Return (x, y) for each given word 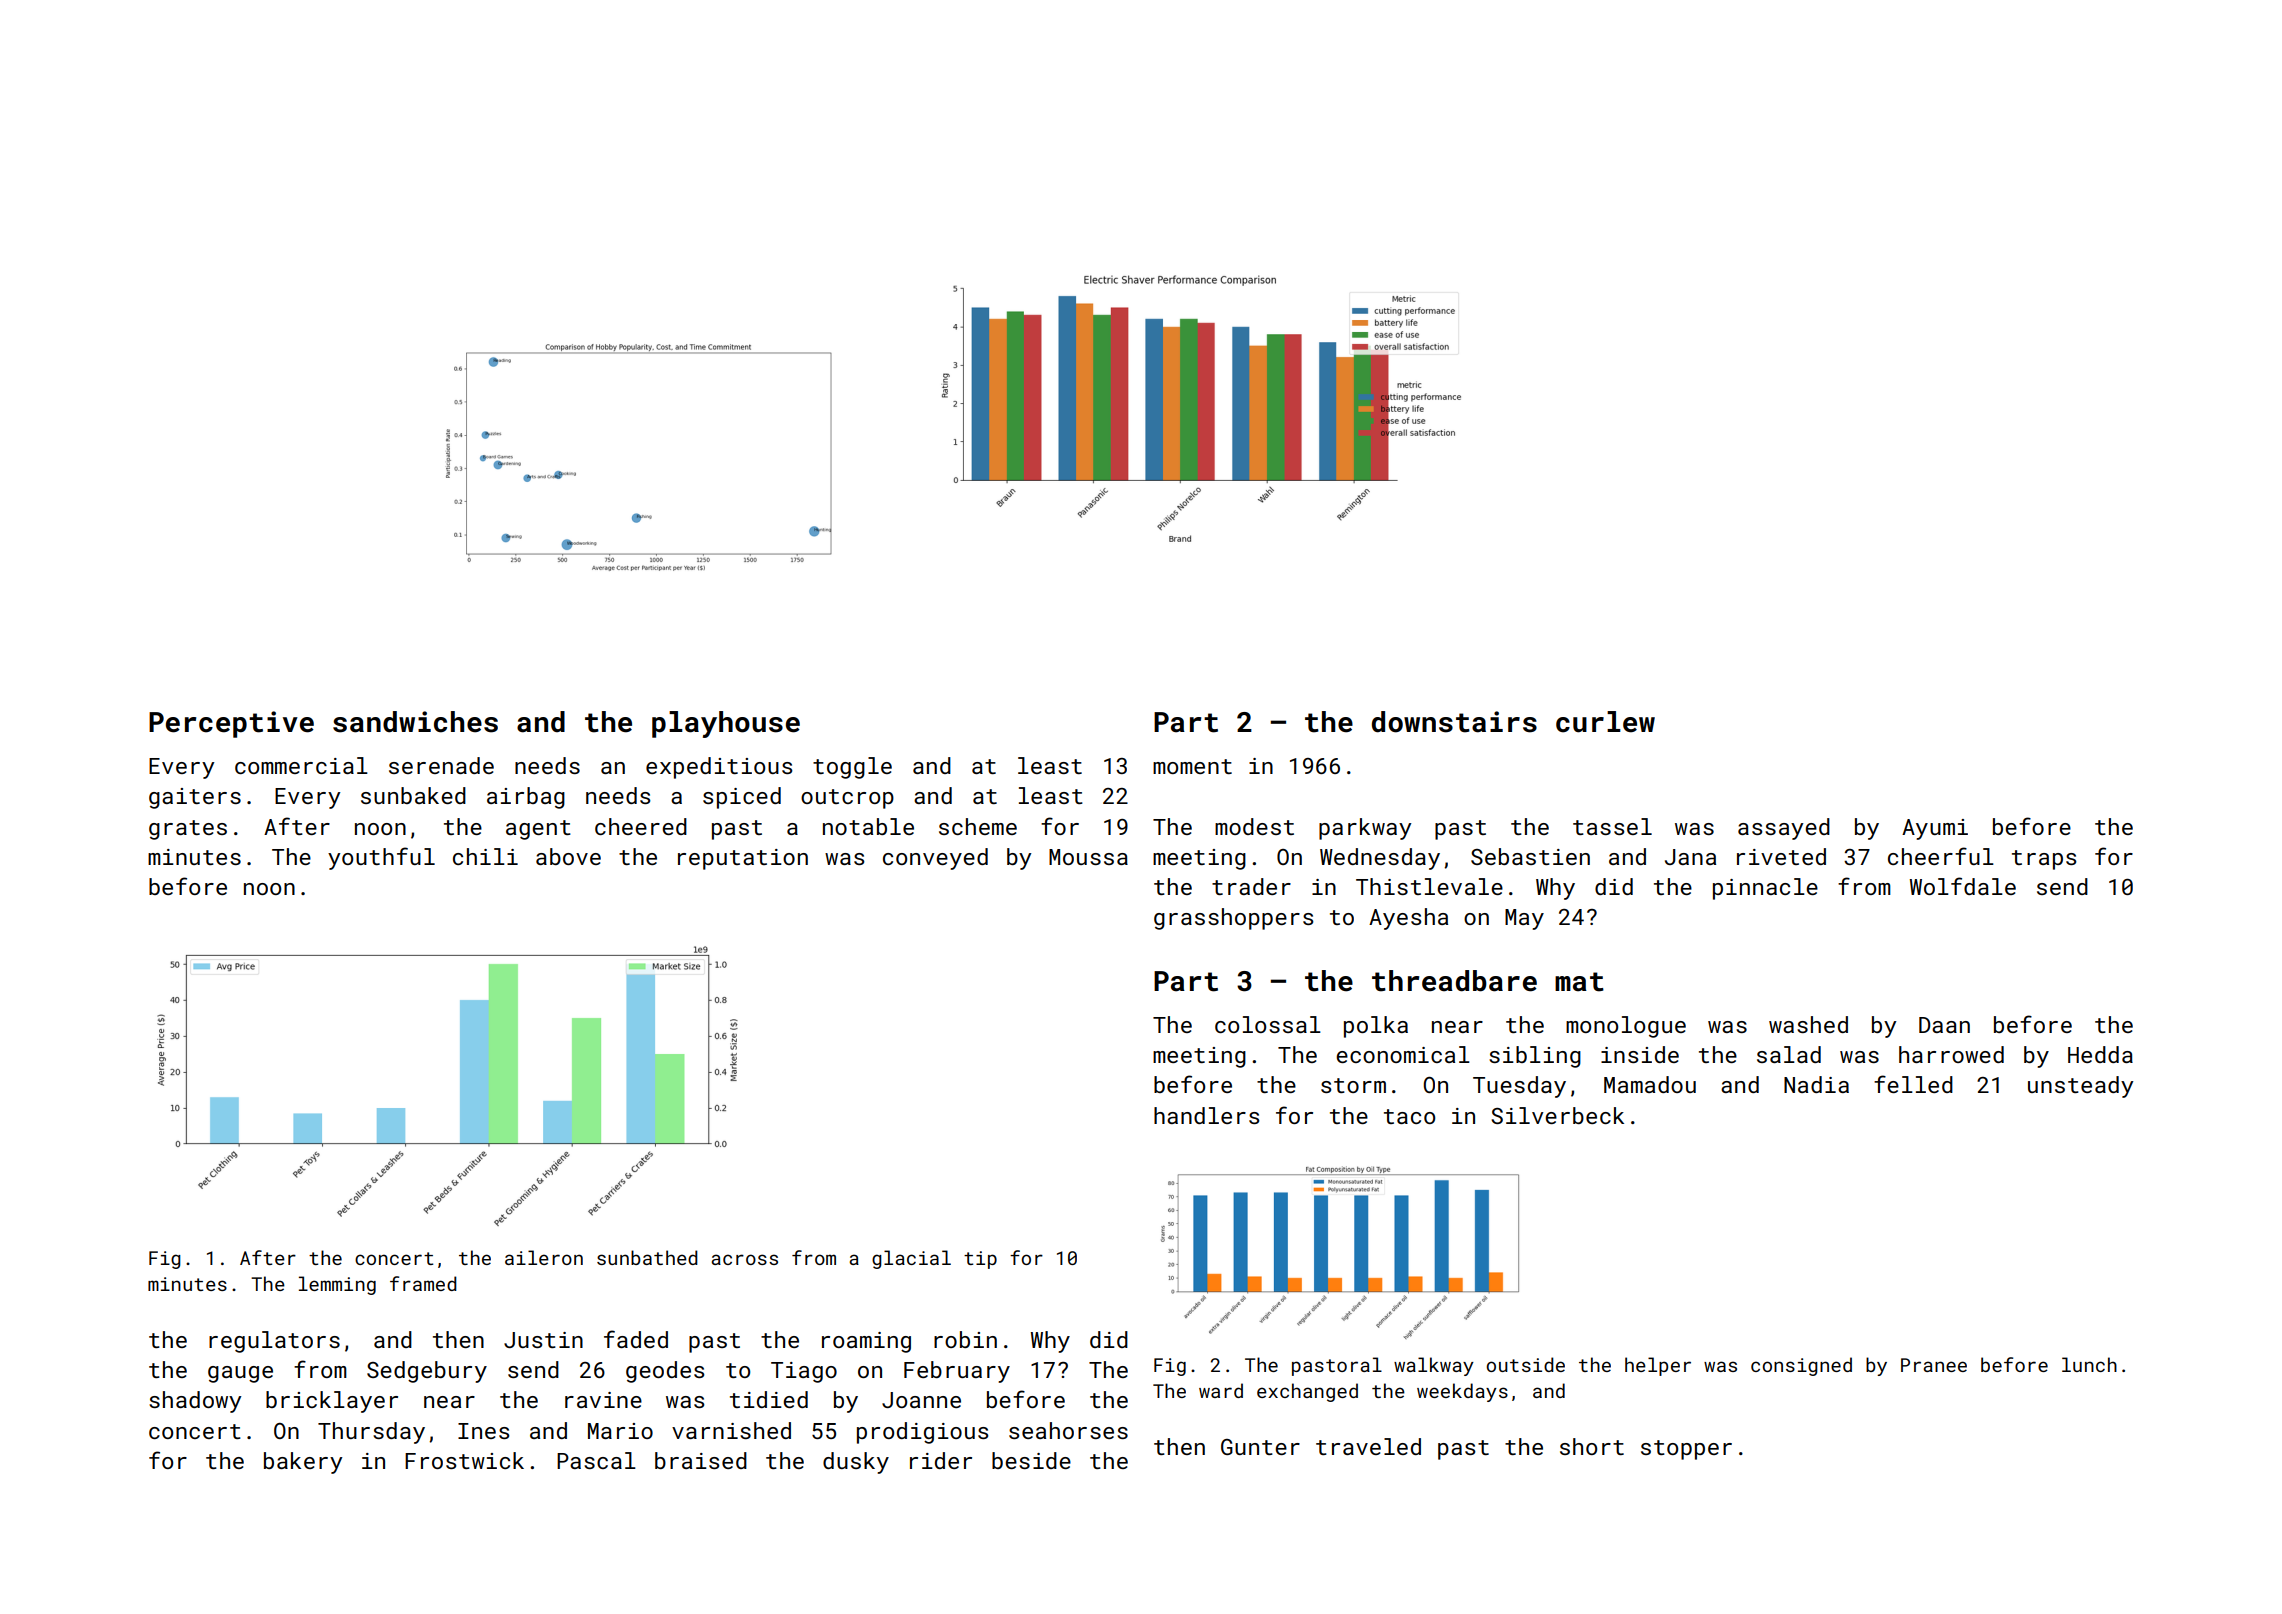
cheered (641, 826)
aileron (544, 1257)
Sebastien (1530, 856)
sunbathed (647, 1257)
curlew (1605, 722)
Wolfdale (1963, 886)
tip (980, 1260)
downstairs (1454, 722)
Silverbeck (1557, 1115)
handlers (1207, 1115)
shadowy (195, 1402)
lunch (2089, 1364)
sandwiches (415, 722)
